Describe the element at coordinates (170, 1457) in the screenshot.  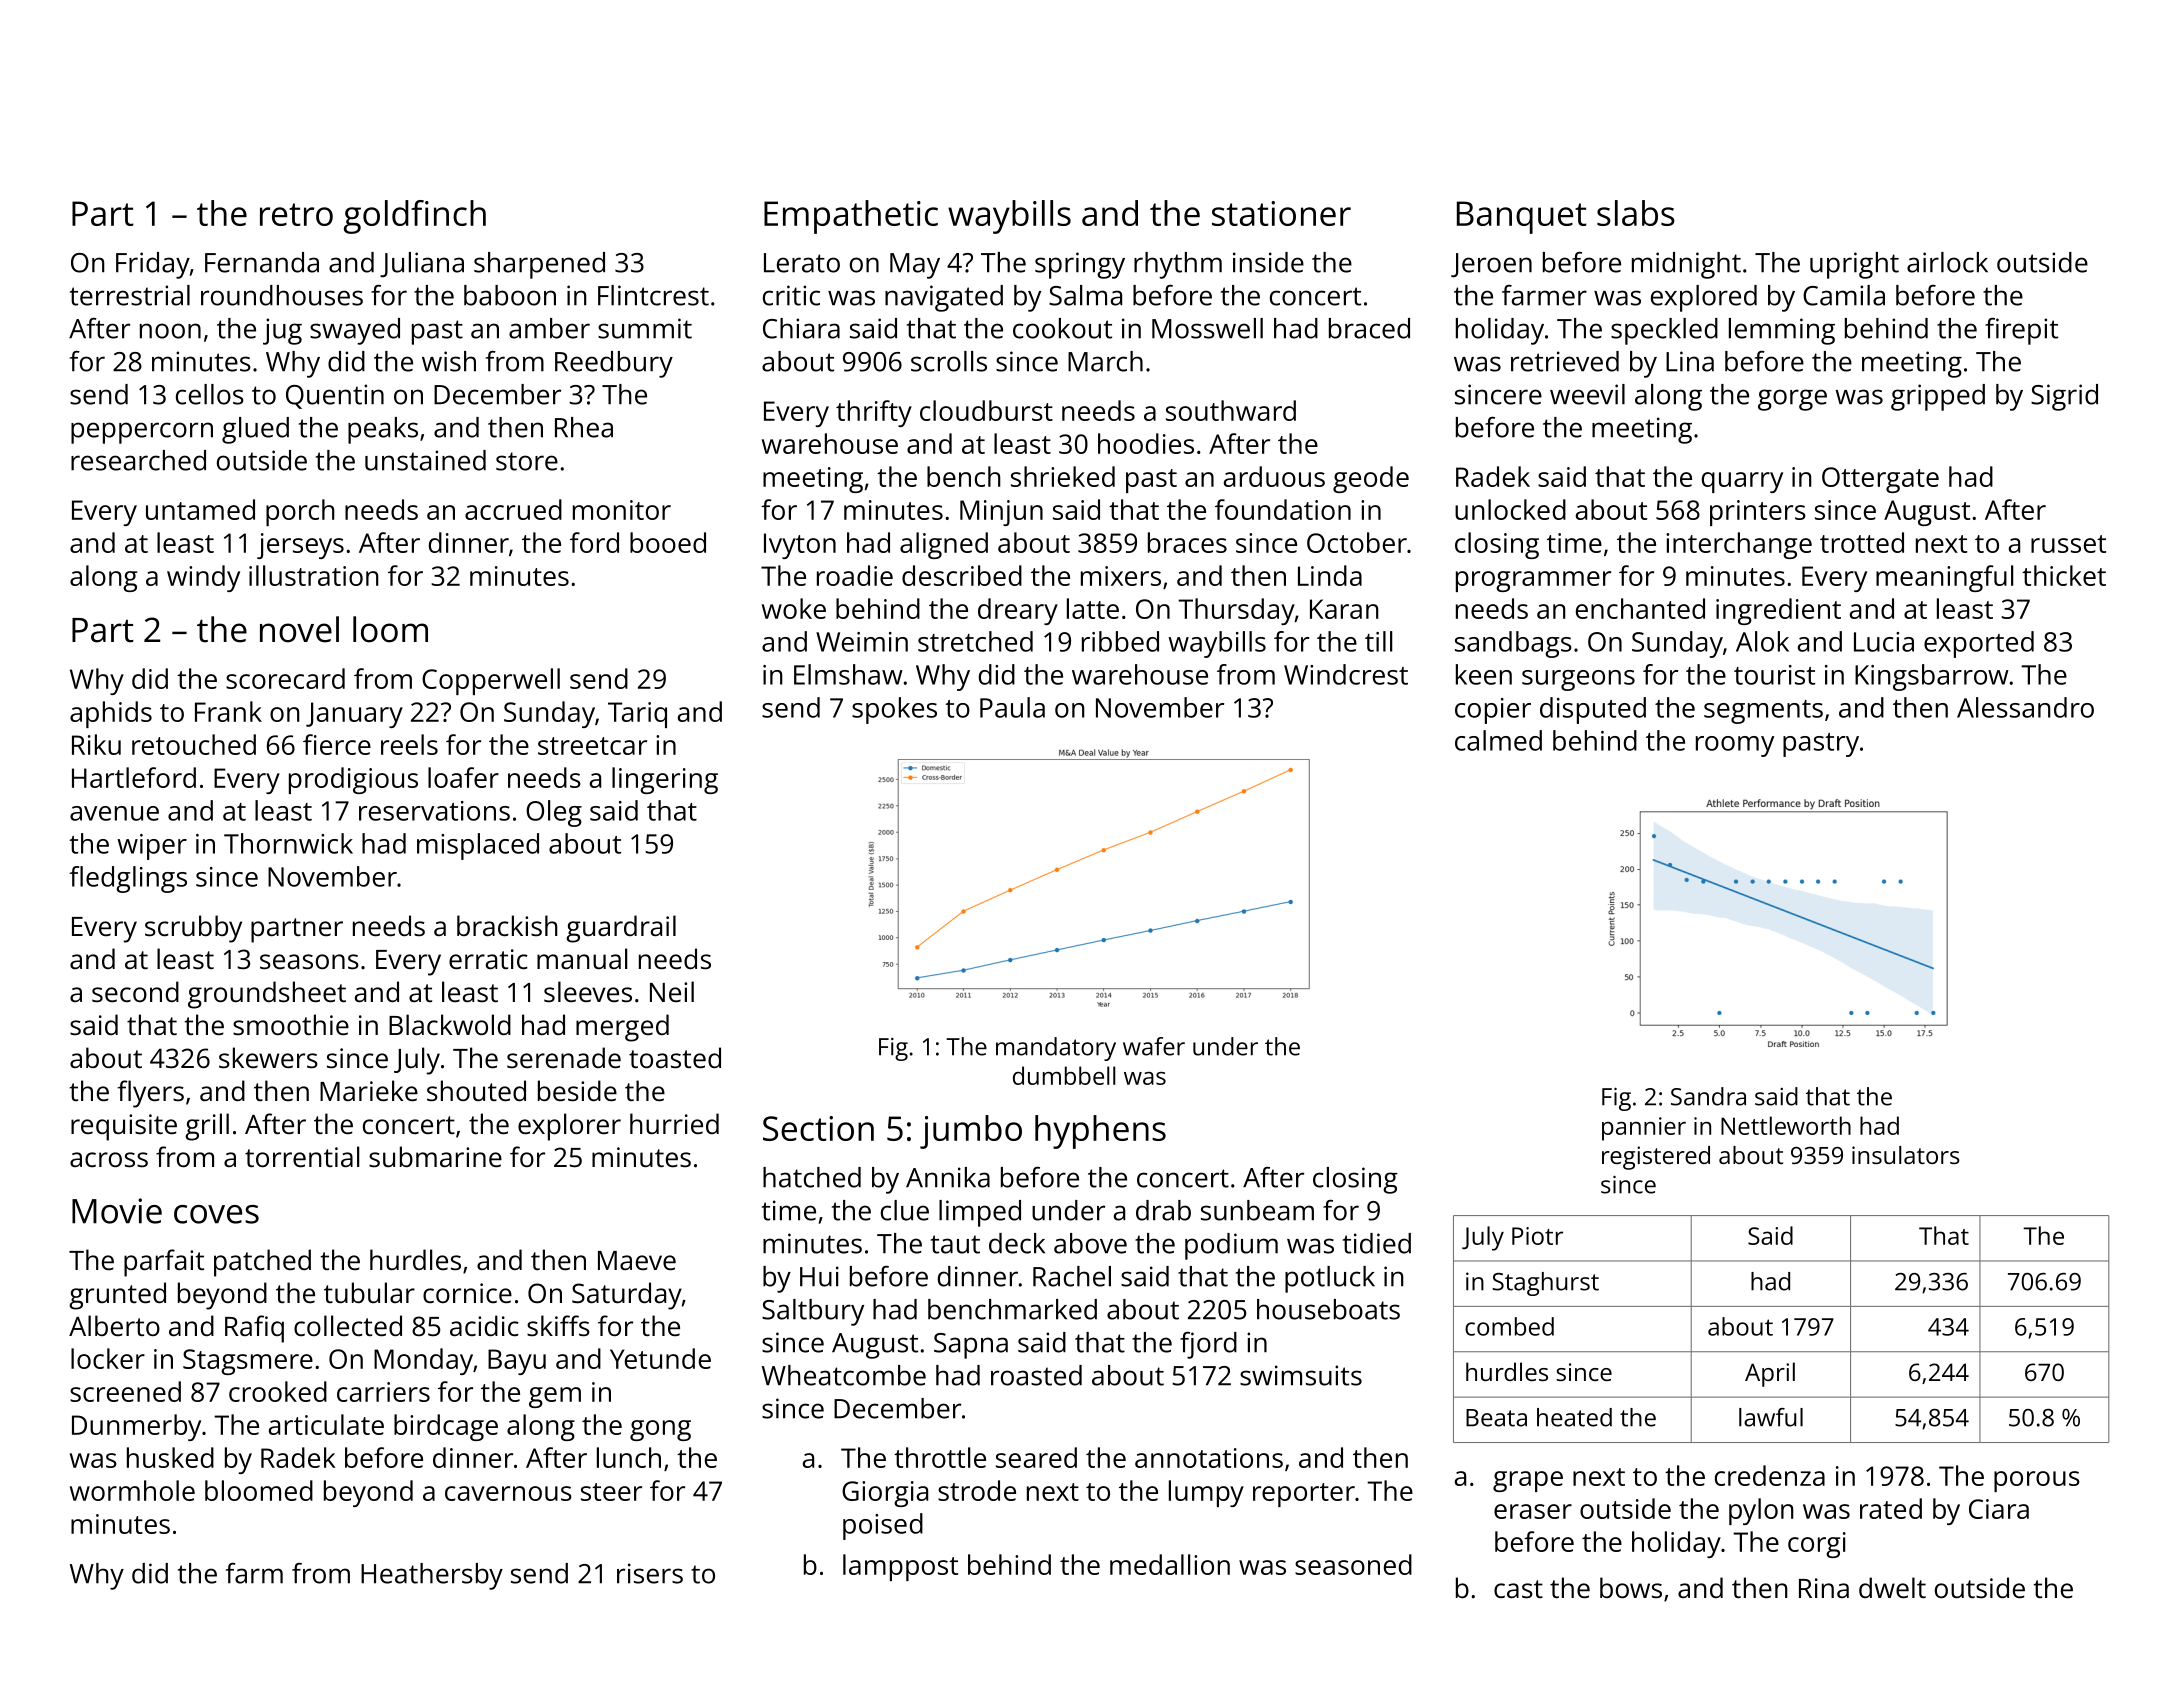
I see `husked` at that location.
